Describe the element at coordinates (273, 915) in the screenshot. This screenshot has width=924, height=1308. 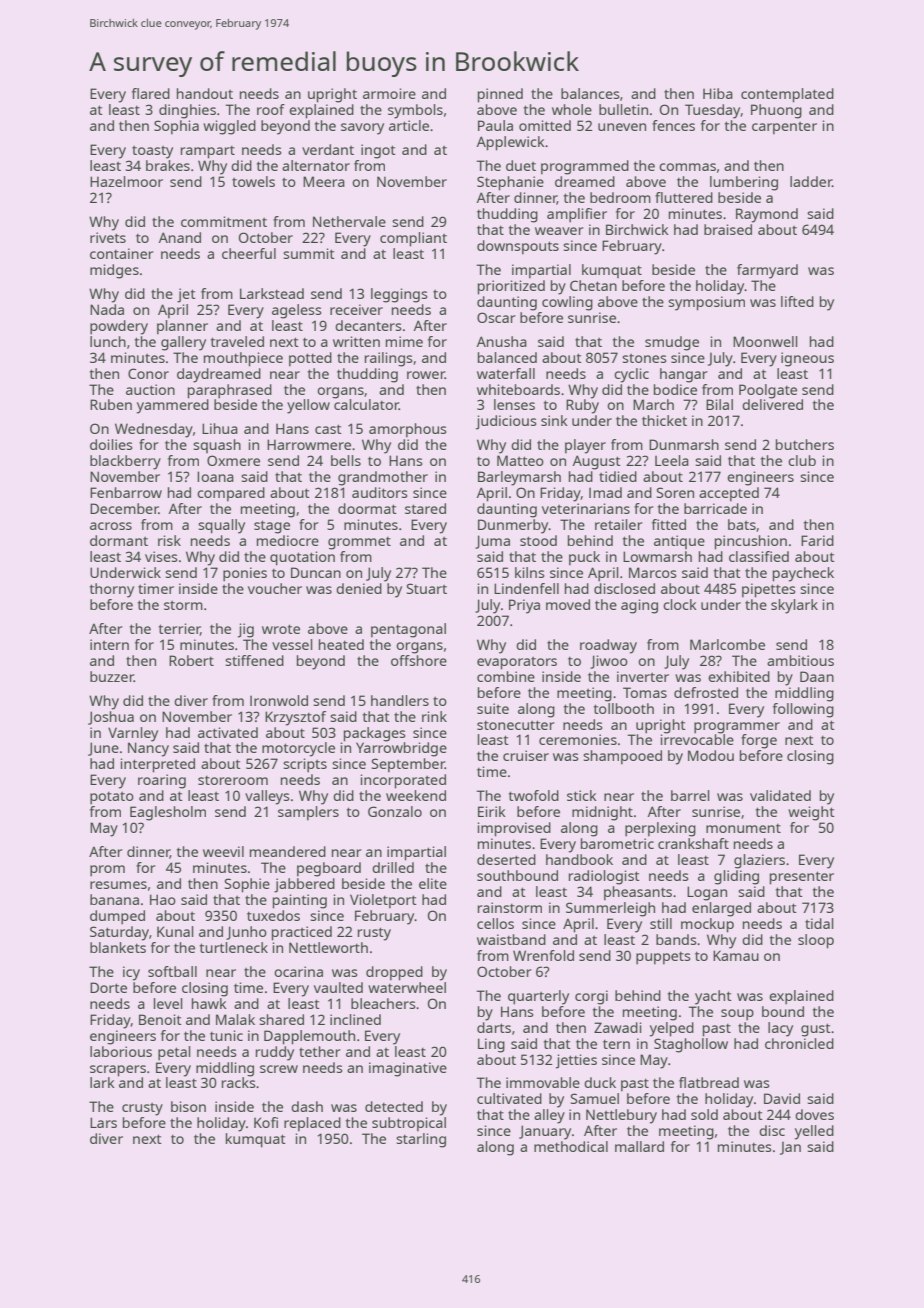
I see `tuxedos` at that location.
